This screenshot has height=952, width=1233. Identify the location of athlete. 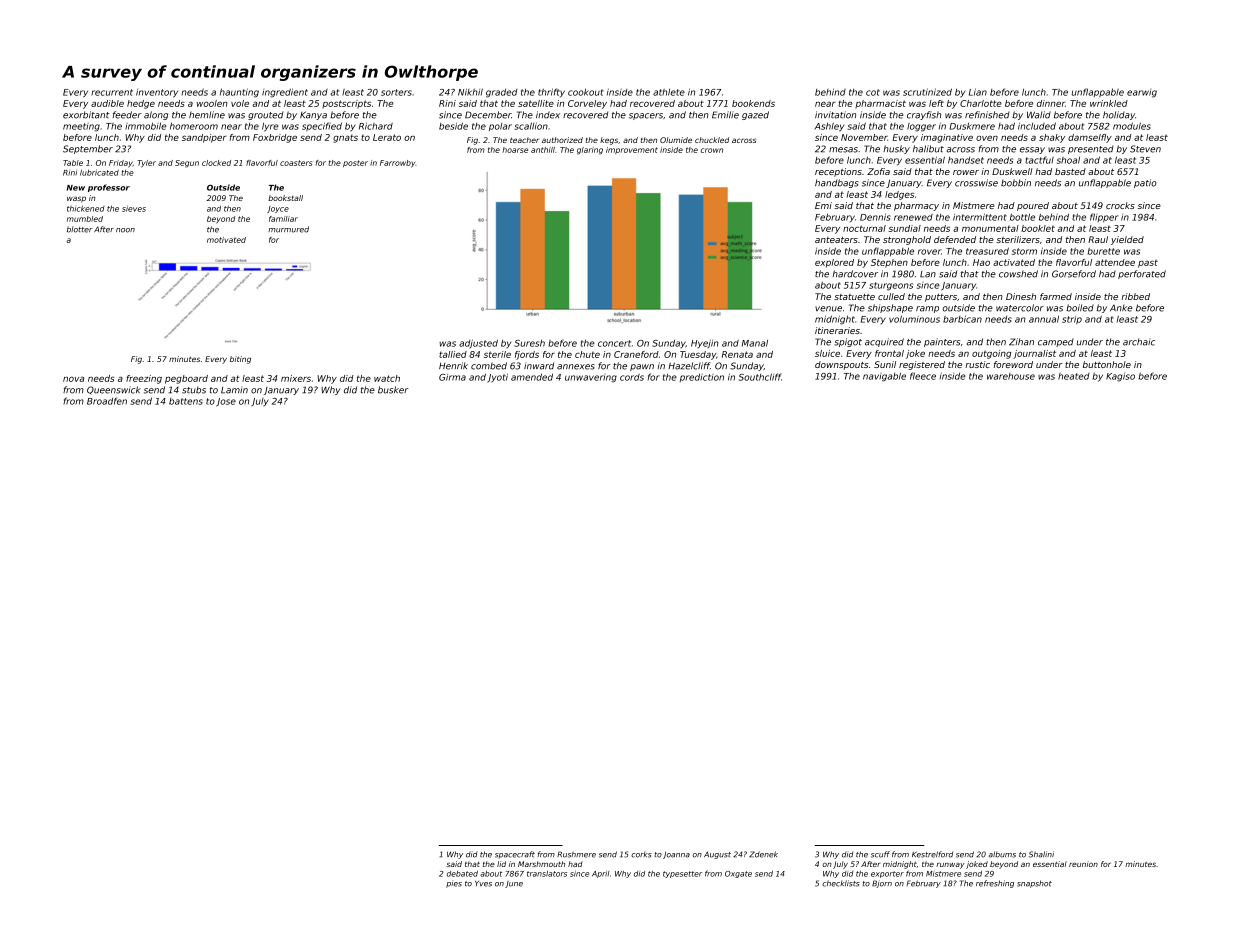
(669, 92).
